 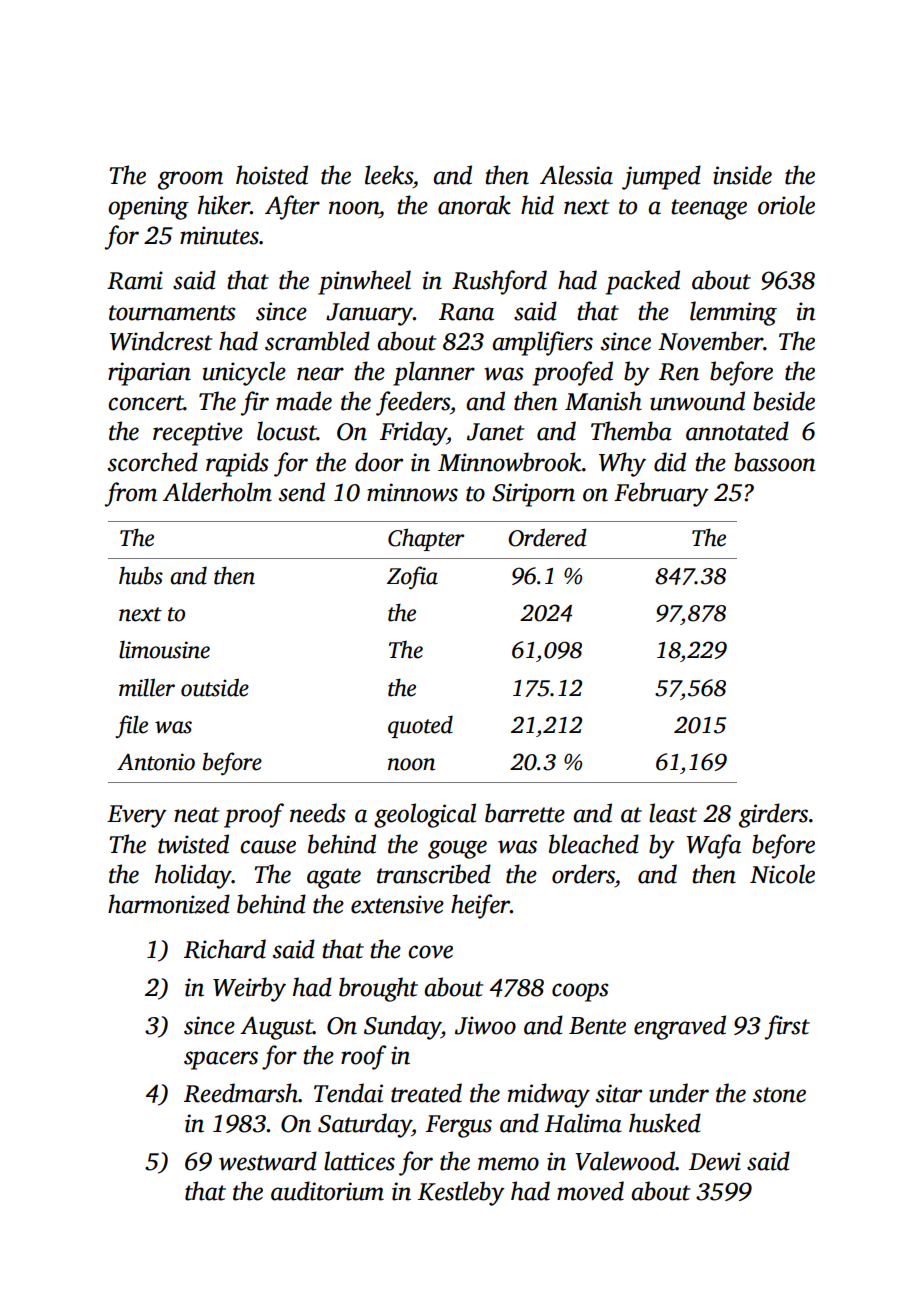 I want to click on quoted, so click(x=420, y=726).
